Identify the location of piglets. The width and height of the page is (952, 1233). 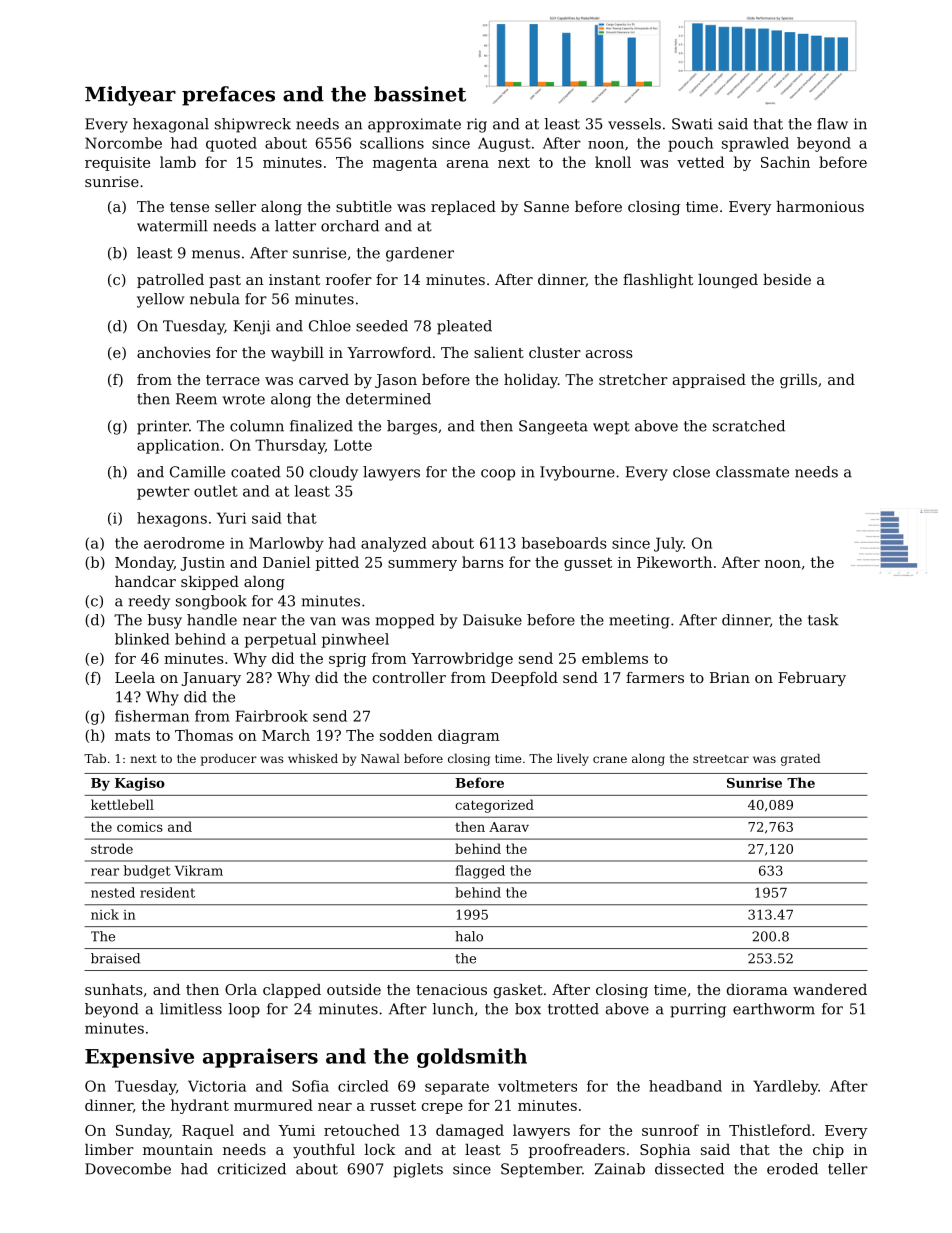
(418, 1170).
